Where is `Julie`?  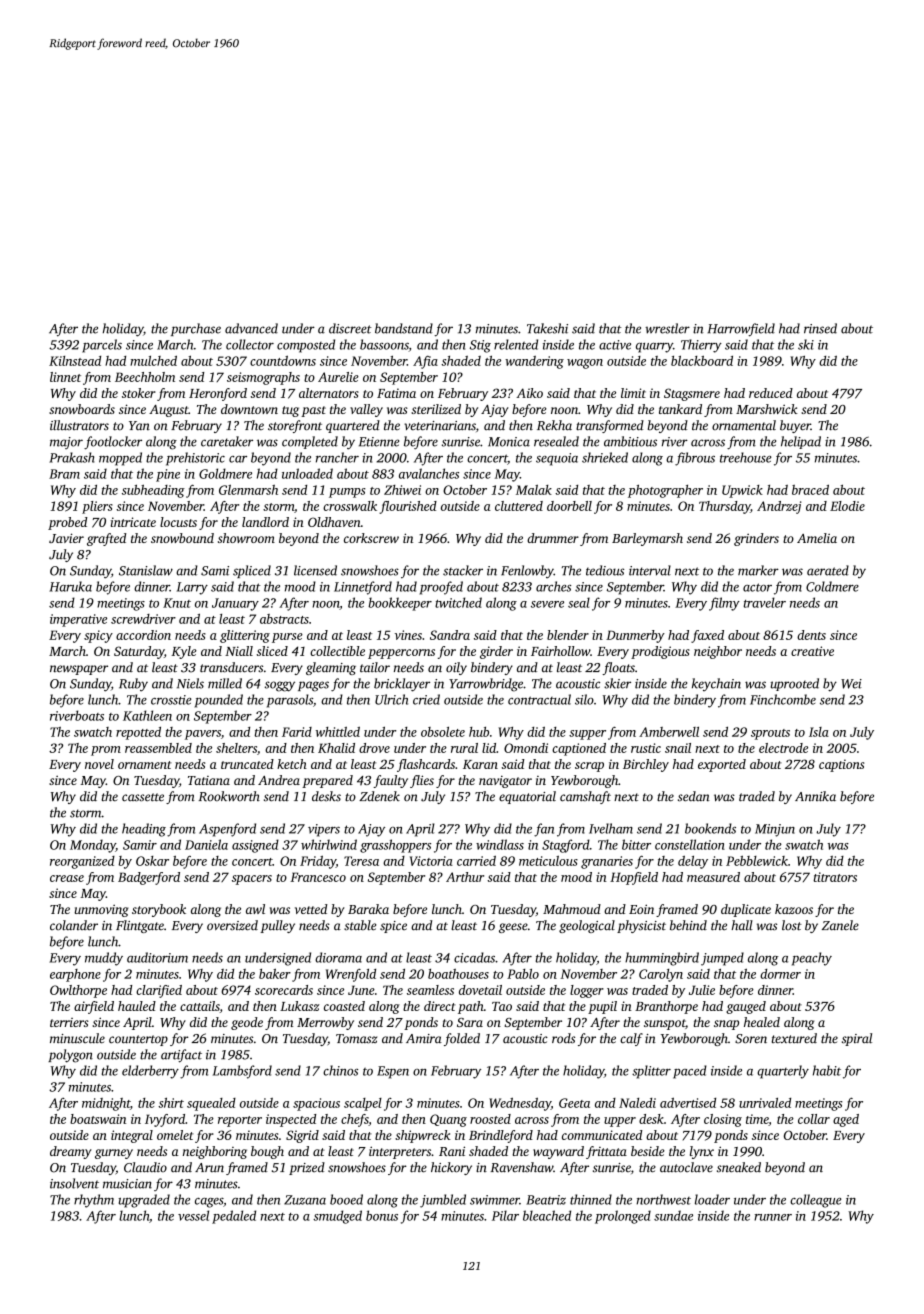
Julie is located at coordinates (702, 990).
